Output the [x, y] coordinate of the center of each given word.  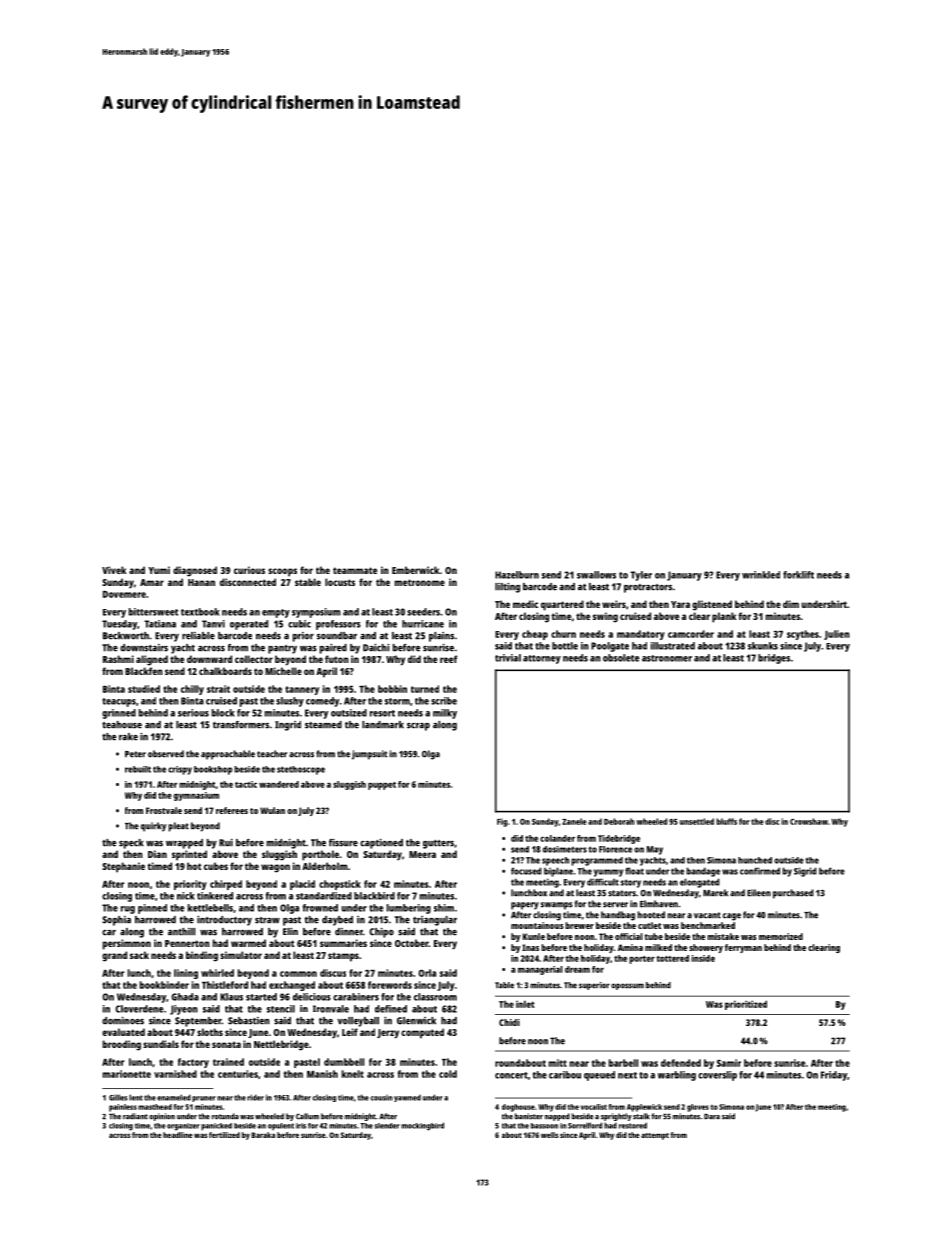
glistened [712, 605]
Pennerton [187, 943]
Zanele [574, 821]
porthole [320, 855]
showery [706, 948]
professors [338, 625]
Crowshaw [809, 821]
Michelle [283, 671]
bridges [774, 659]
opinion [162, 1117]
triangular [435, 921]
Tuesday [119, 625]
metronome [420, 582]
